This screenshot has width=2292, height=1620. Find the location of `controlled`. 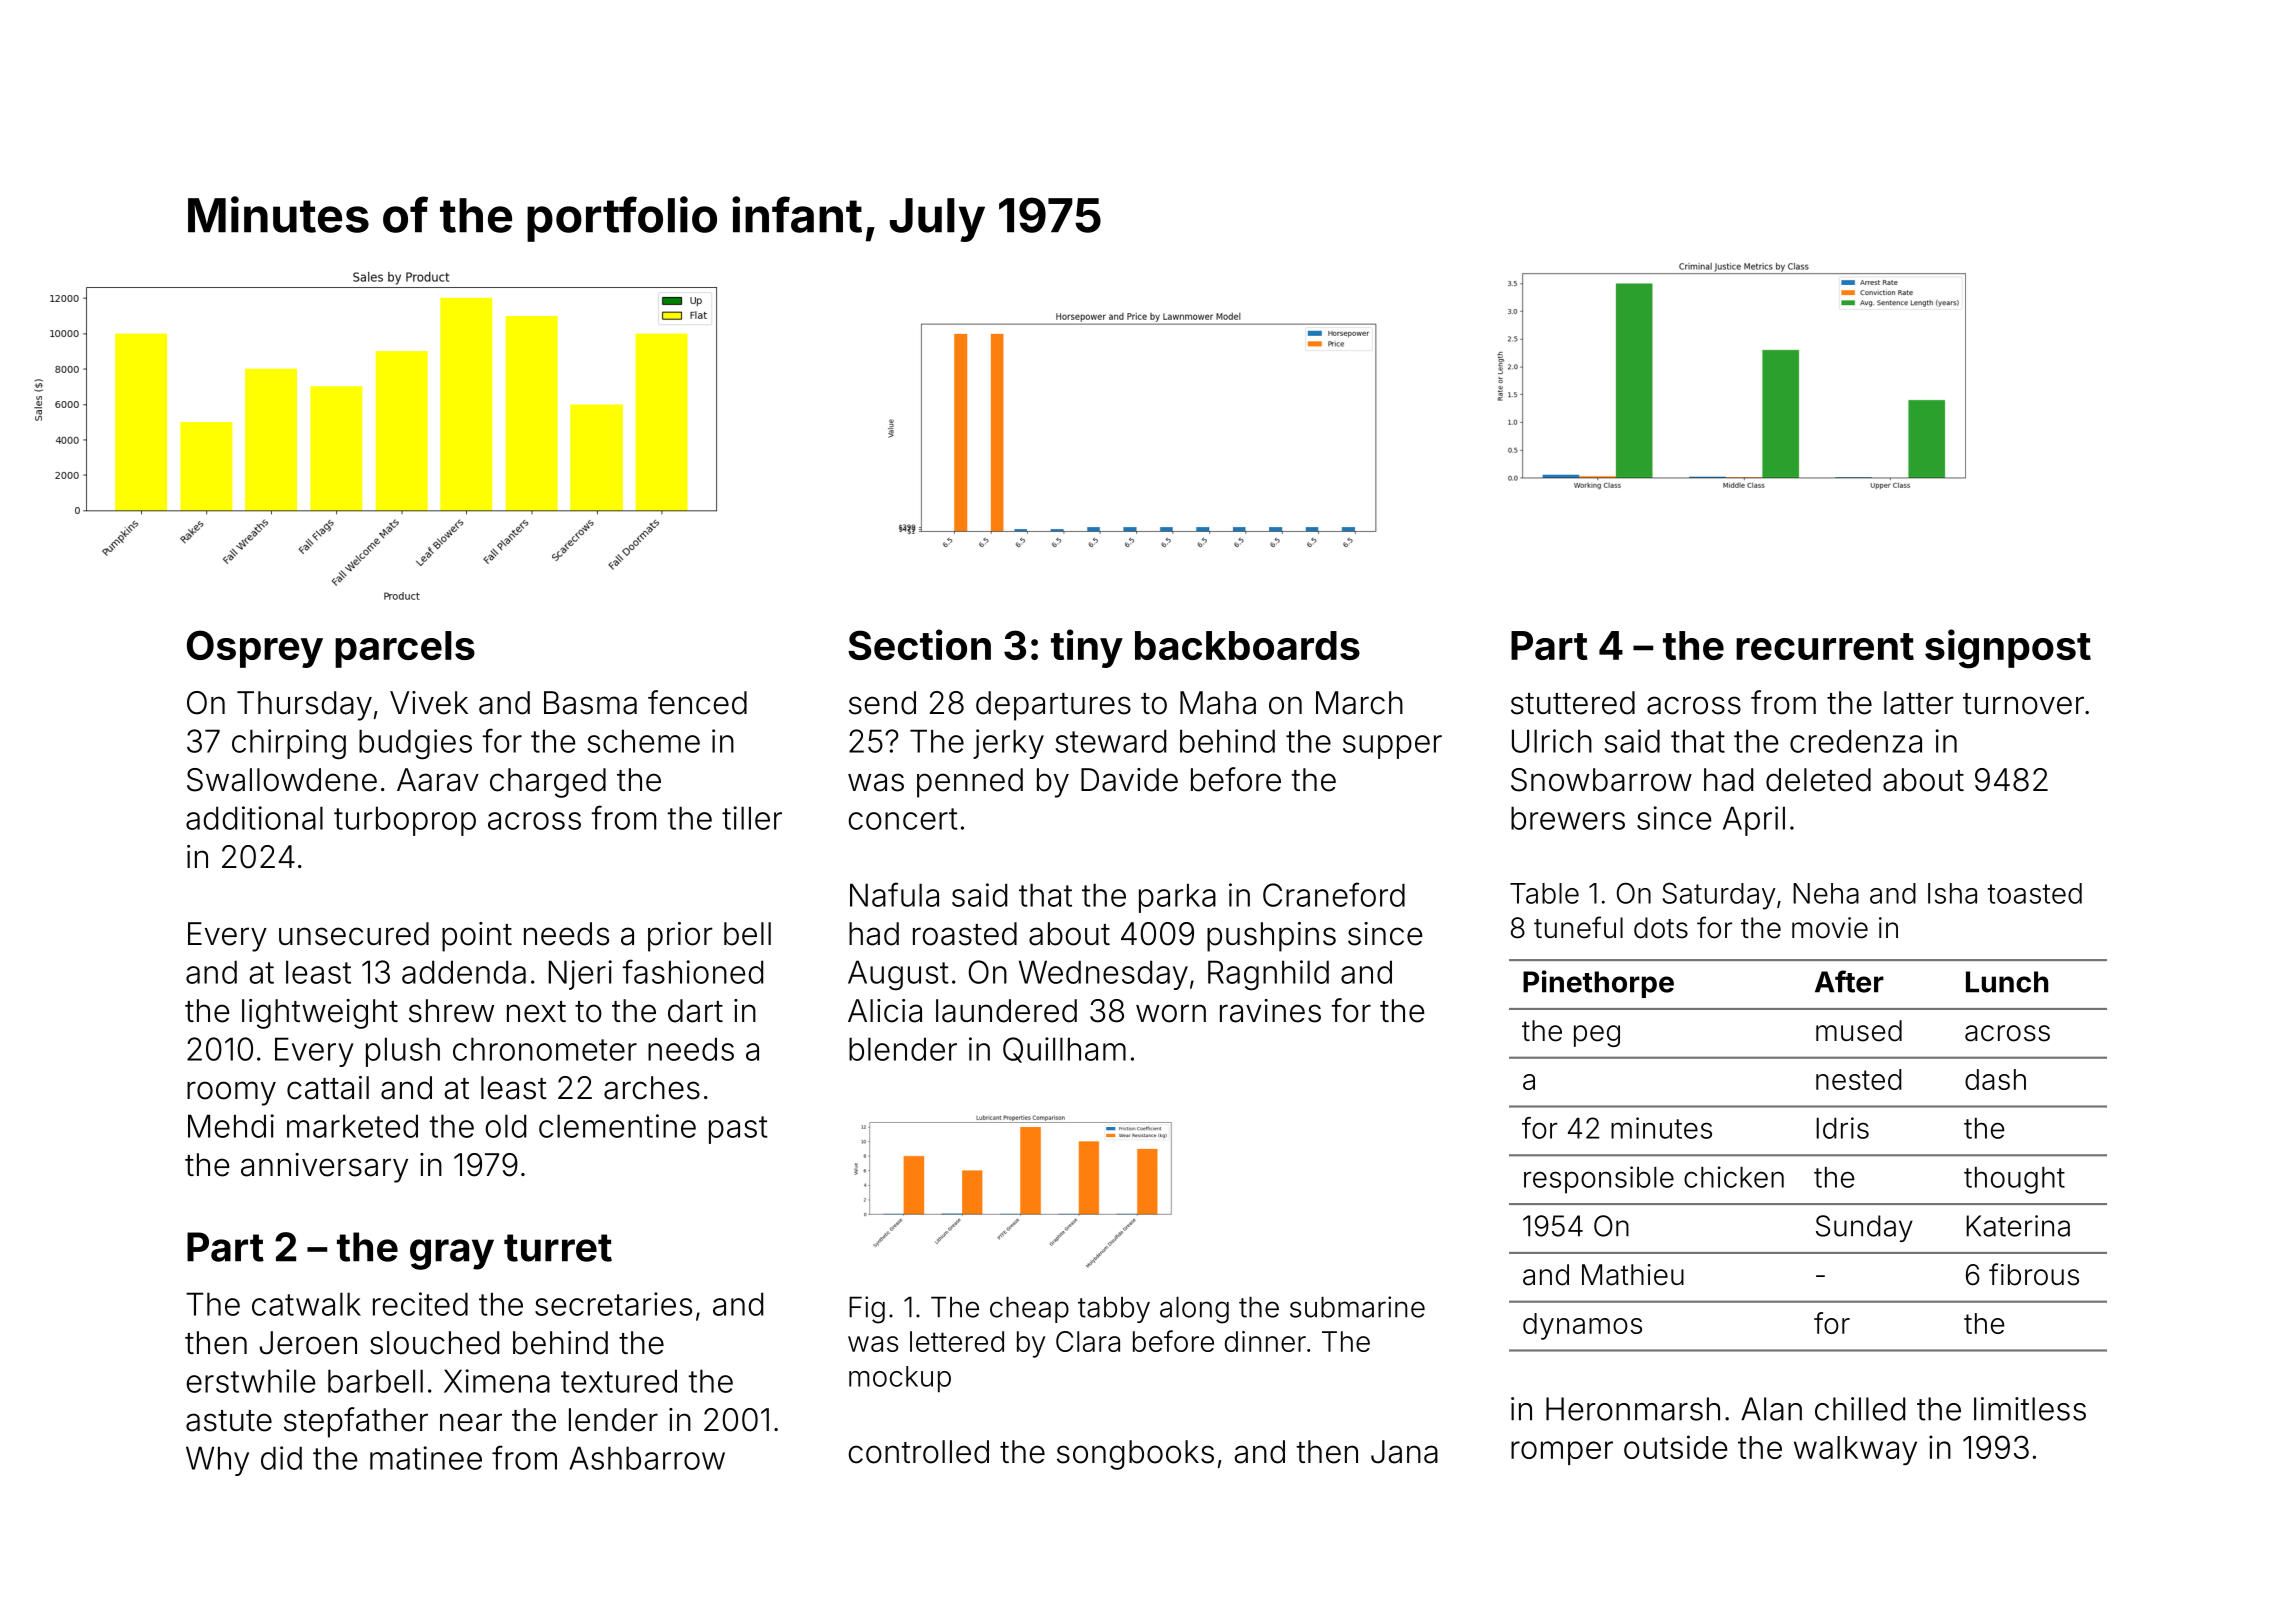

controlled is located at coordinates (918, 1452).
